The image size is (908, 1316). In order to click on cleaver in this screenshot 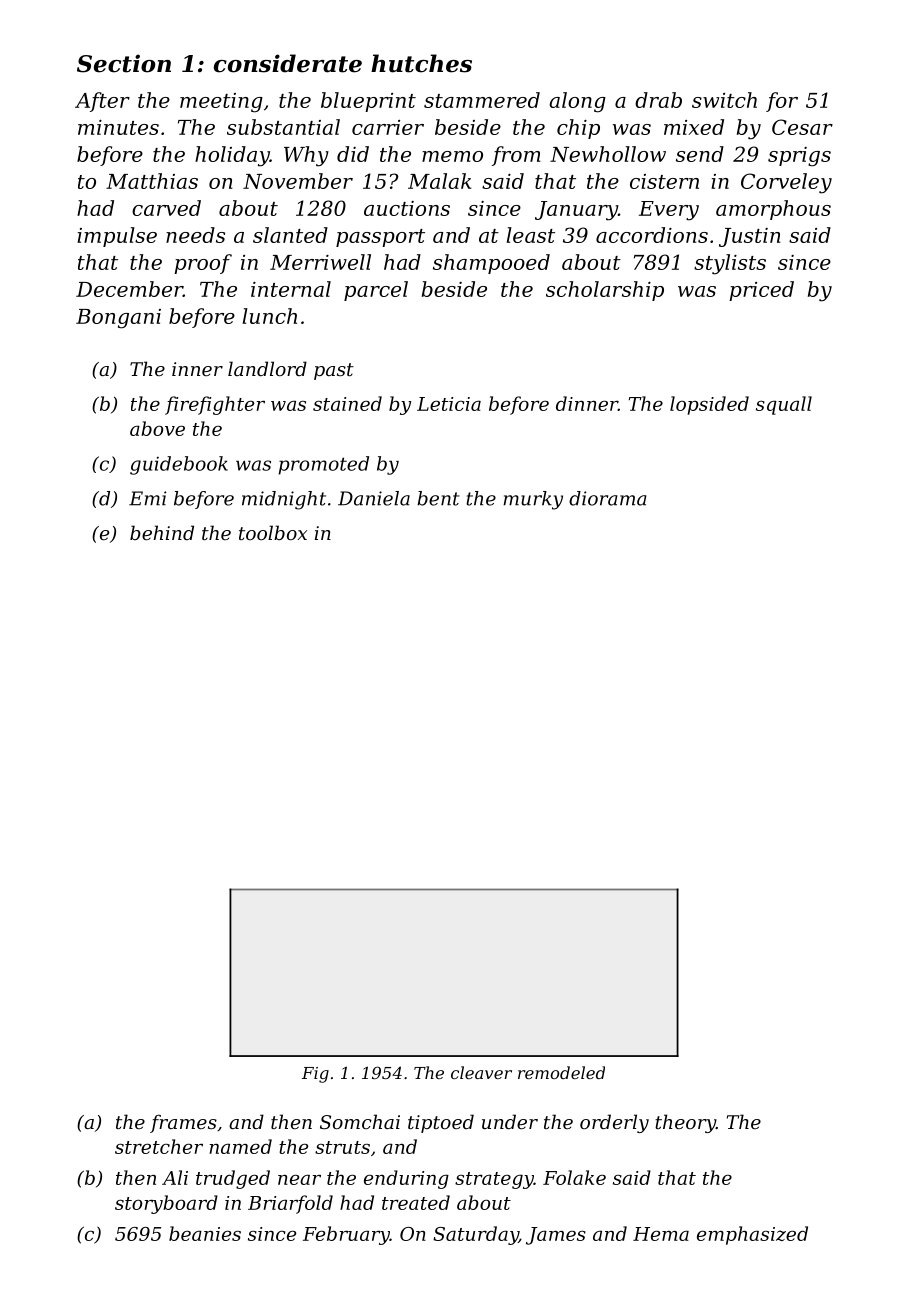, I will do `click(481, 1072)`.
